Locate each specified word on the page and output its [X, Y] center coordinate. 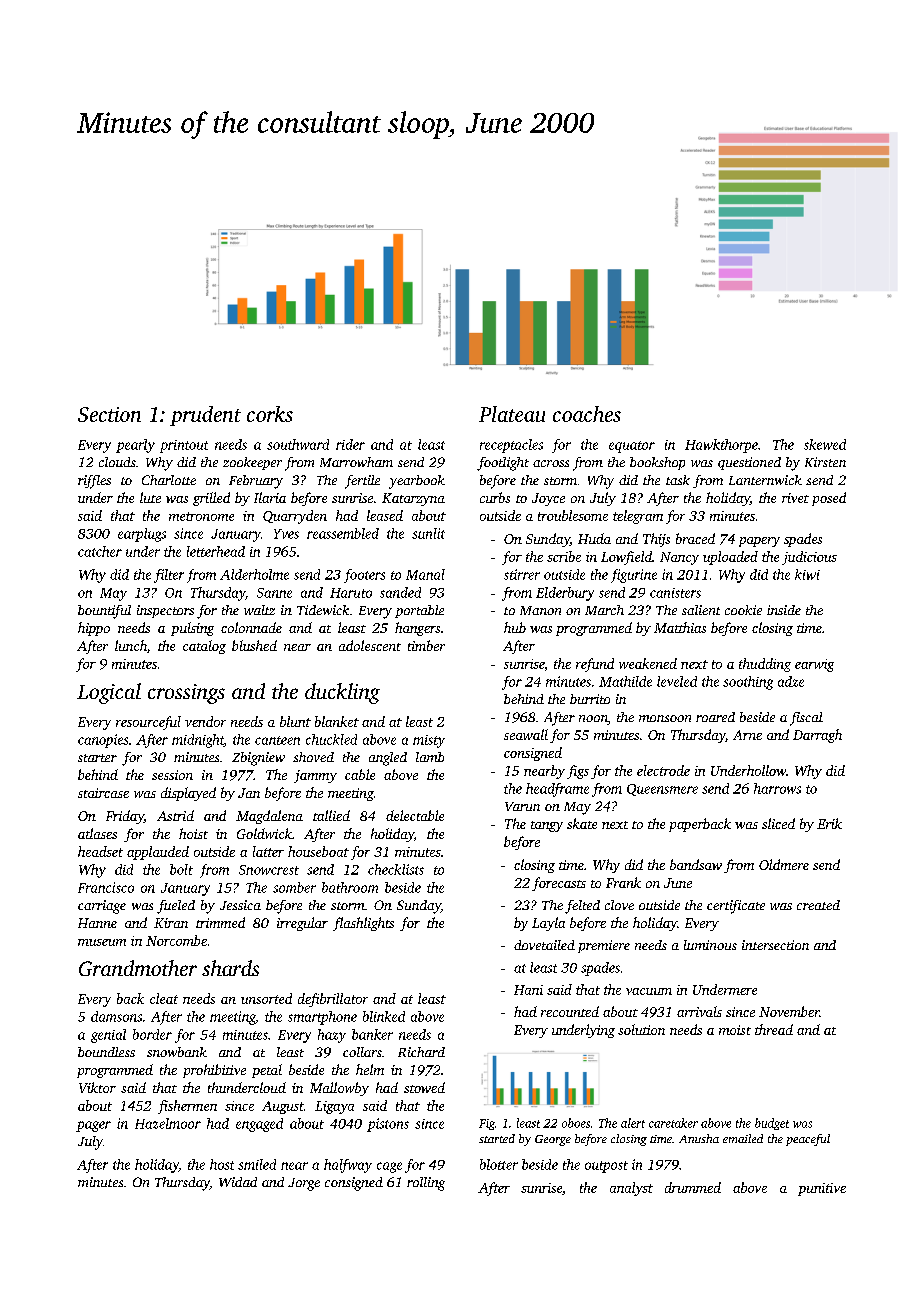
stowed [424, 1087]
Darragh [817, 736]
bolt [181, 869]
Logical [109, 693]
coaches [587, 414]
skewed [825, 444]
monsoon [665, 718]
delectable [415, 815]
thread [774, 1029]
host [222, 1164]
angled [388, 759]
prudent [205, 416]
